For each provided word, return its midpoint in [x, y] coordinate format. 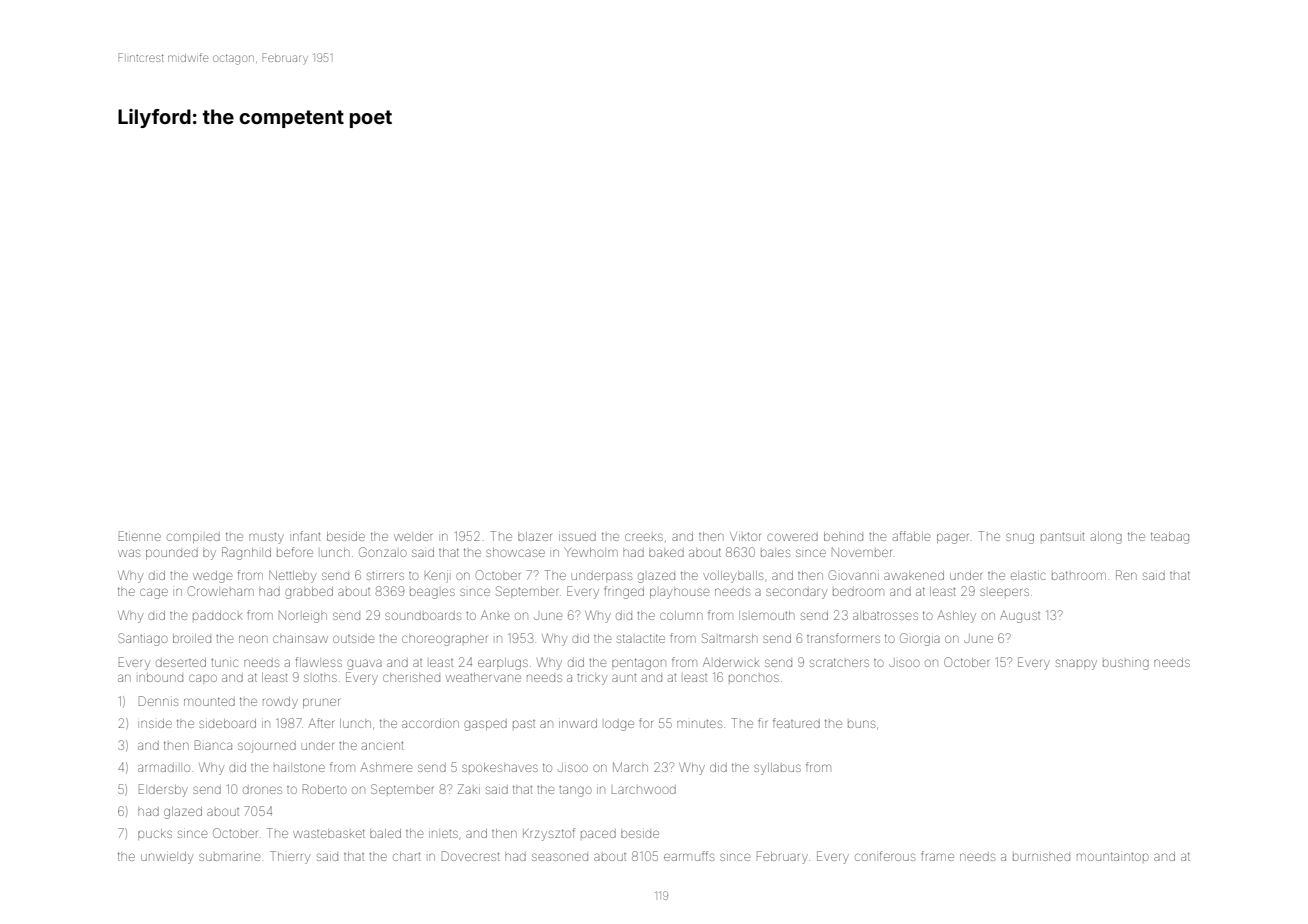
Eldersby [163, 790]
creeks [644, 537]
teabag [1170, 538]
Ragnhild [246, 553]
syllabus [777, 769]
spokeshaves [500, 767]
